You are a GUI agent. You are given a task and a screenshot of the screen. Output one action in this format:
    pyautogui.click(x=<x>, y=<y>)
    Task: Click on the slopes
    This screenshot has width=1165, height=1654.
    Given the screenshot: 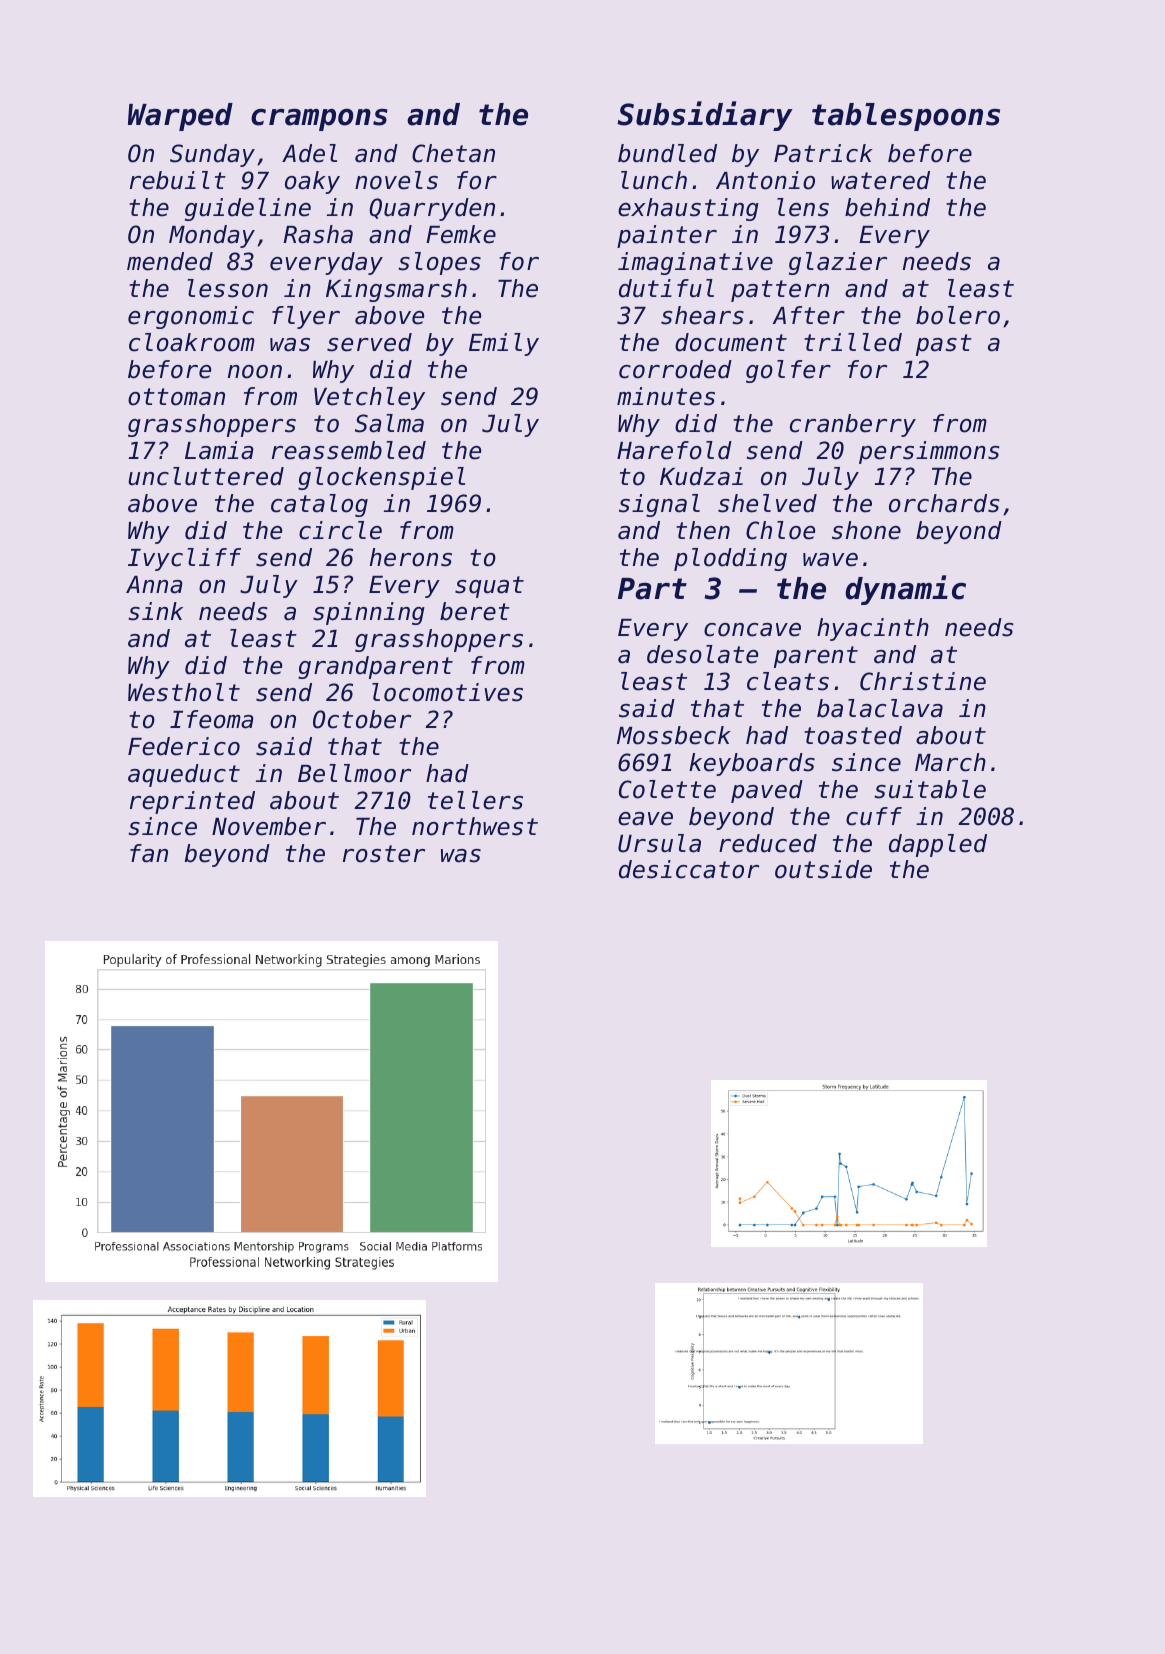 What is the action you would take?
    pyautogui.click(x=440, y=263)
